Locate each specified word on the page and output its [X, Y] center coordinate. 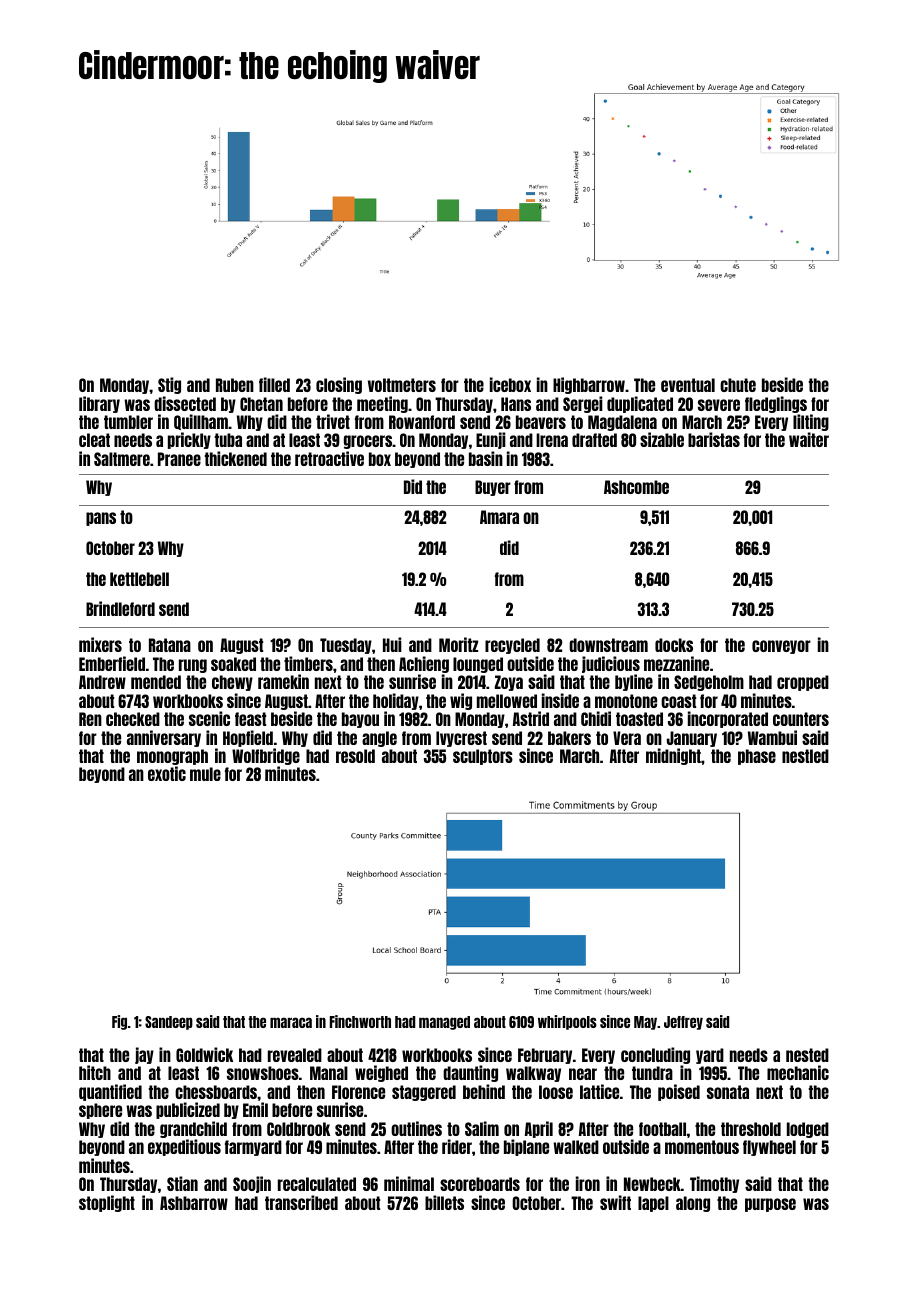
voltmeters [402, 385]
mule [205, 774]
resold [355, 756]
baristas [714, 439]
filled [274, 384]
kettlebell [139, 579]
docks [674, 645]
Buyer [493, 488]
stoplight [107, 1203]
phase [757, 757]
